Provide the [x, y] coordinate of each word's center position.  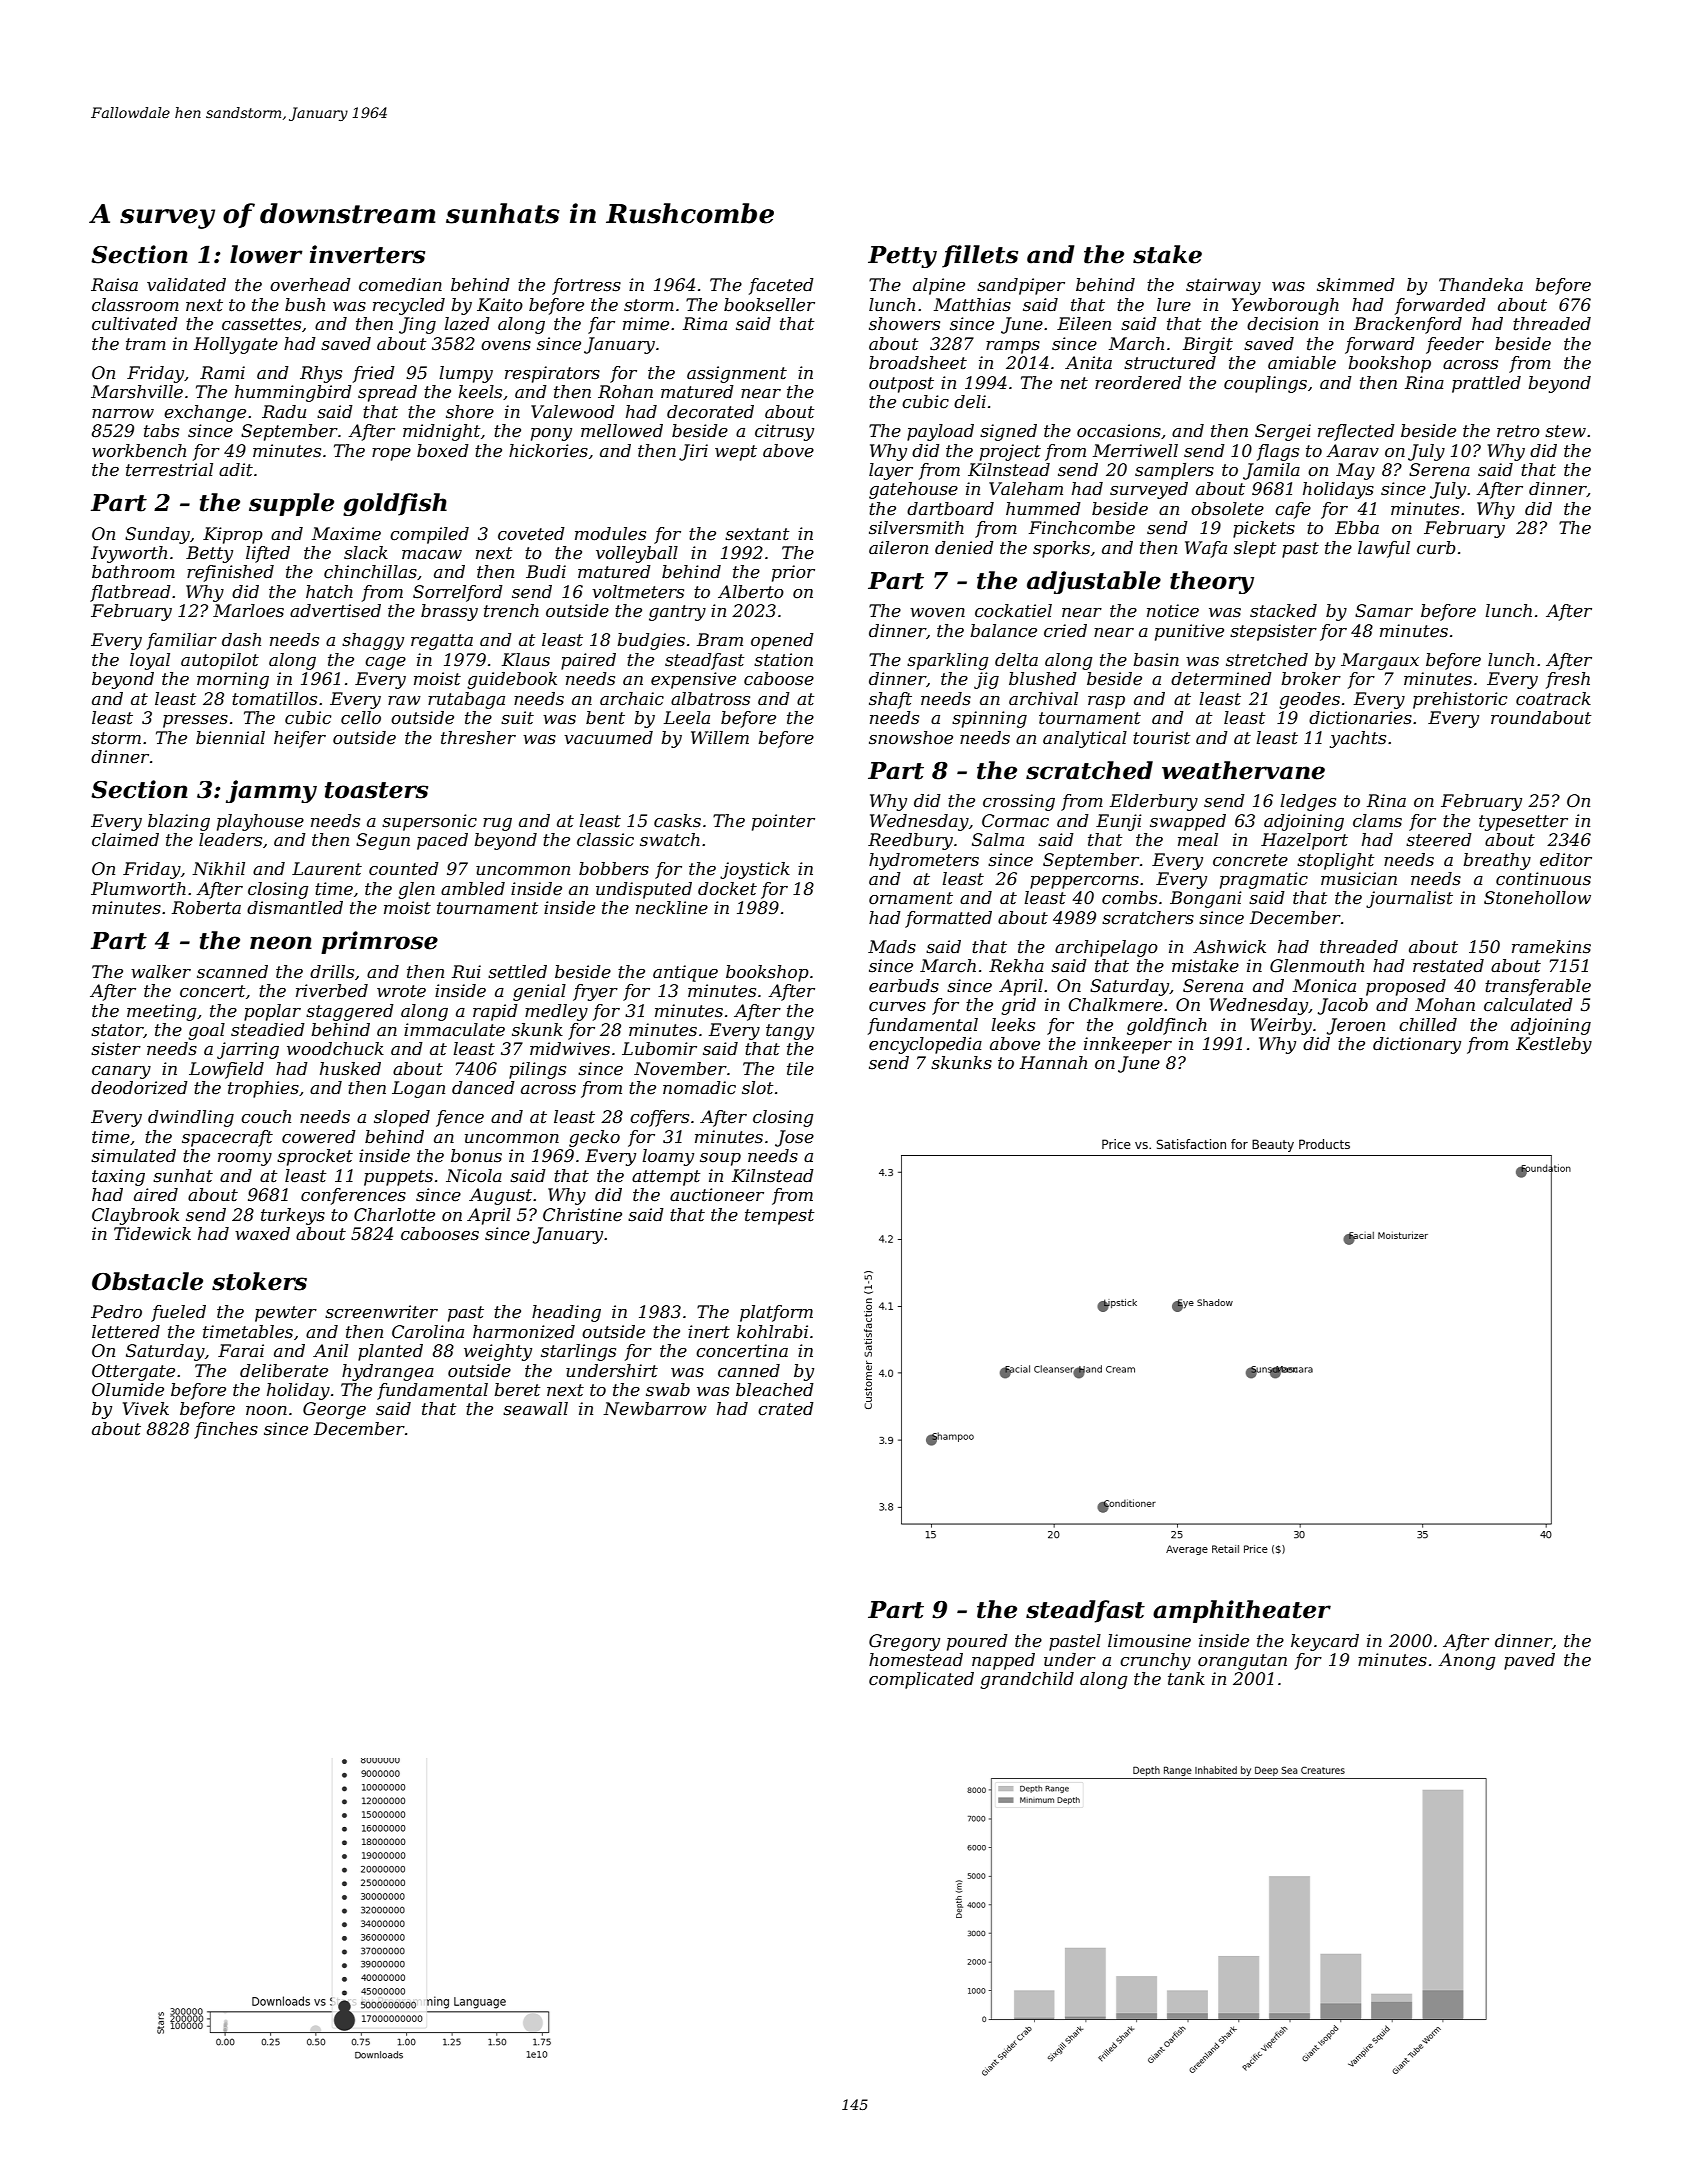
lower [266, 254]
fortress [586, 286]
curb [1436, 548]
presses [195, 721]
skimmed [1356, 284]
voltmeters [638, 592]
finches [226, 1430]
